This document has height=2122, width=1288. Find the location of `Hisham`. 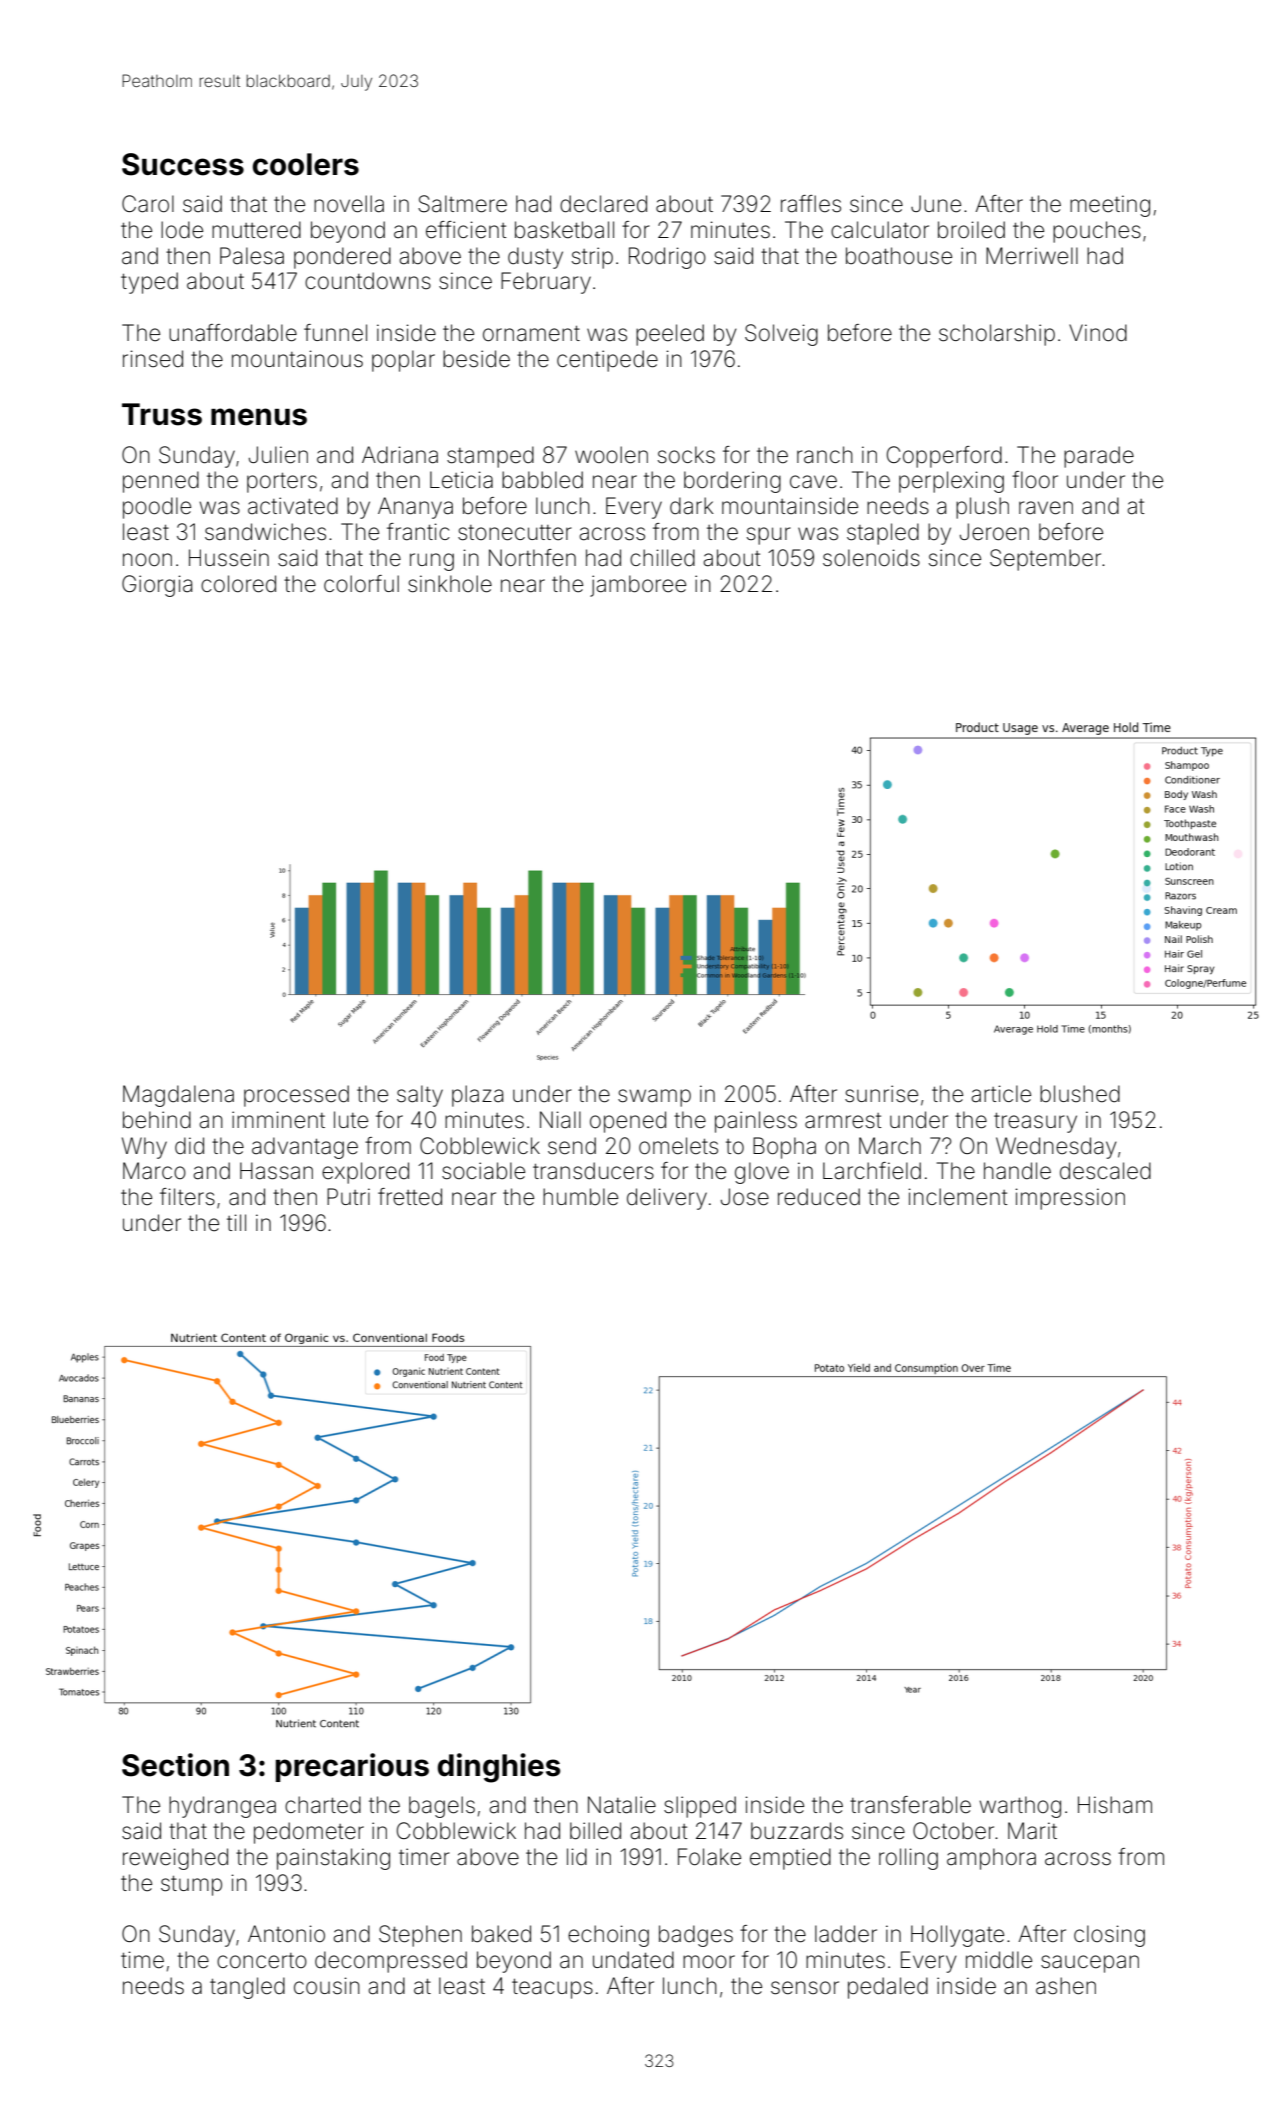

Hisham is located at coordinates (1115, 1805).
